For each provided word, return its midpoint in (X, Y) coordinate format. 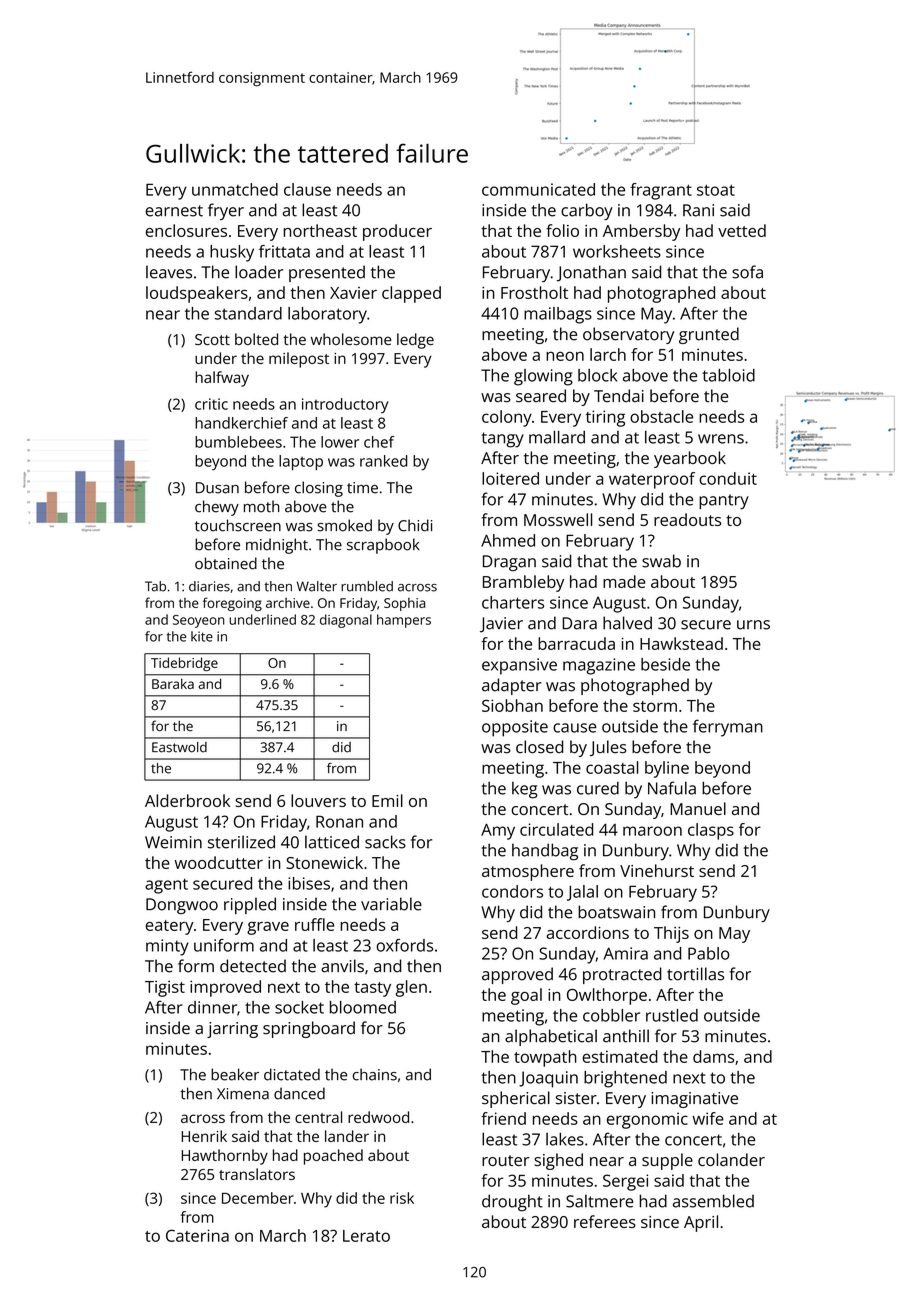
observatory (628, 335)
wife (708, 1118)
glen (411, 988)
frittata (284, 251)
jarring (232, 1030)
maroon (652, 831)
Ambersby (641, 232)
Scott (212, 339)
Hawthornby (225, 1157)
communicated (538, 189)
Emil (387, 800)
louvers (318, 800)
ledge (415, 341)
